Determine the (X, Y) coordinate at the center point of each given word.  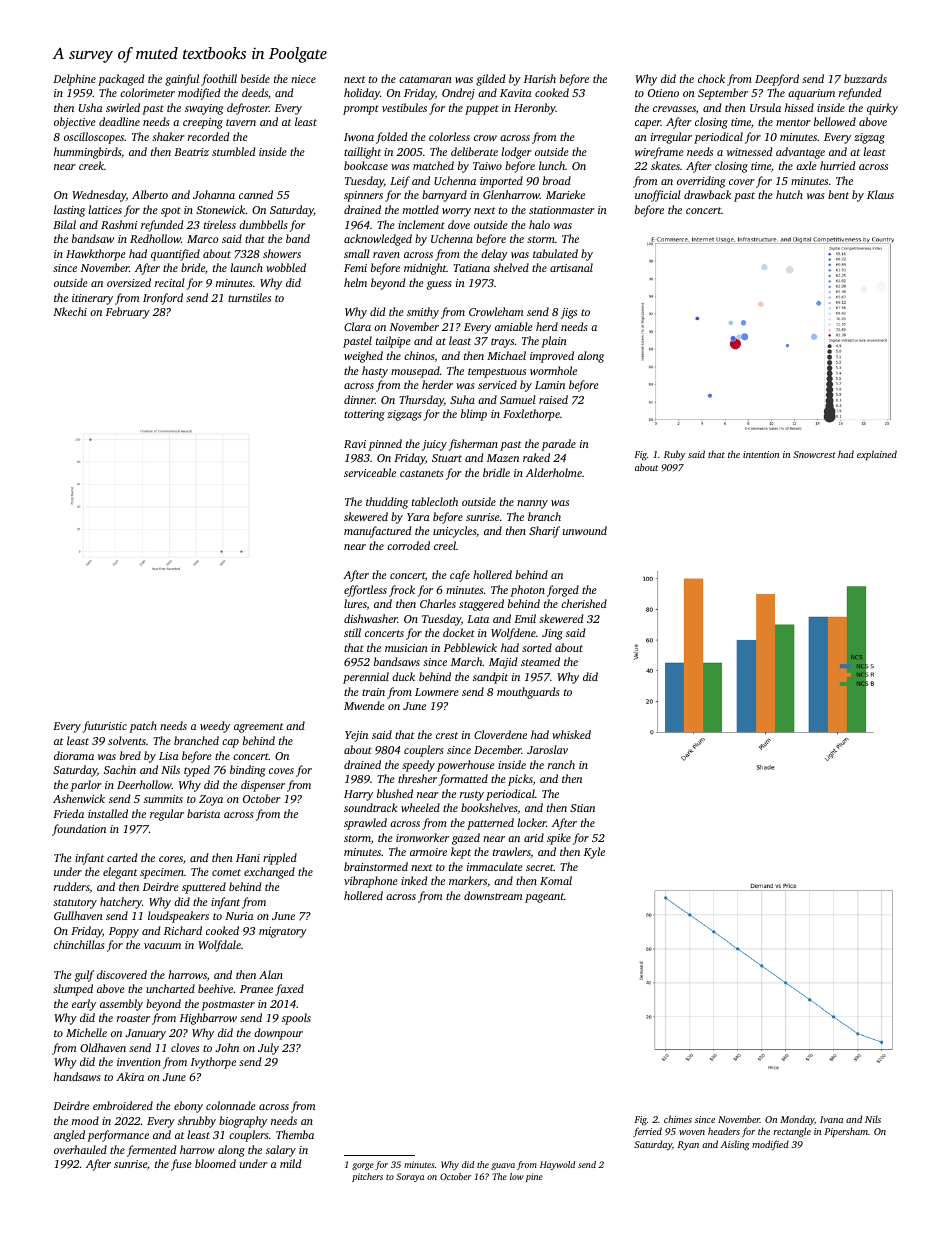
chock (711, 78)
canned (256, 194)
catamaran (425, 79)
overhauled (80, 1149)
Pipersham (846, 1132)
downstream (493, 895)
